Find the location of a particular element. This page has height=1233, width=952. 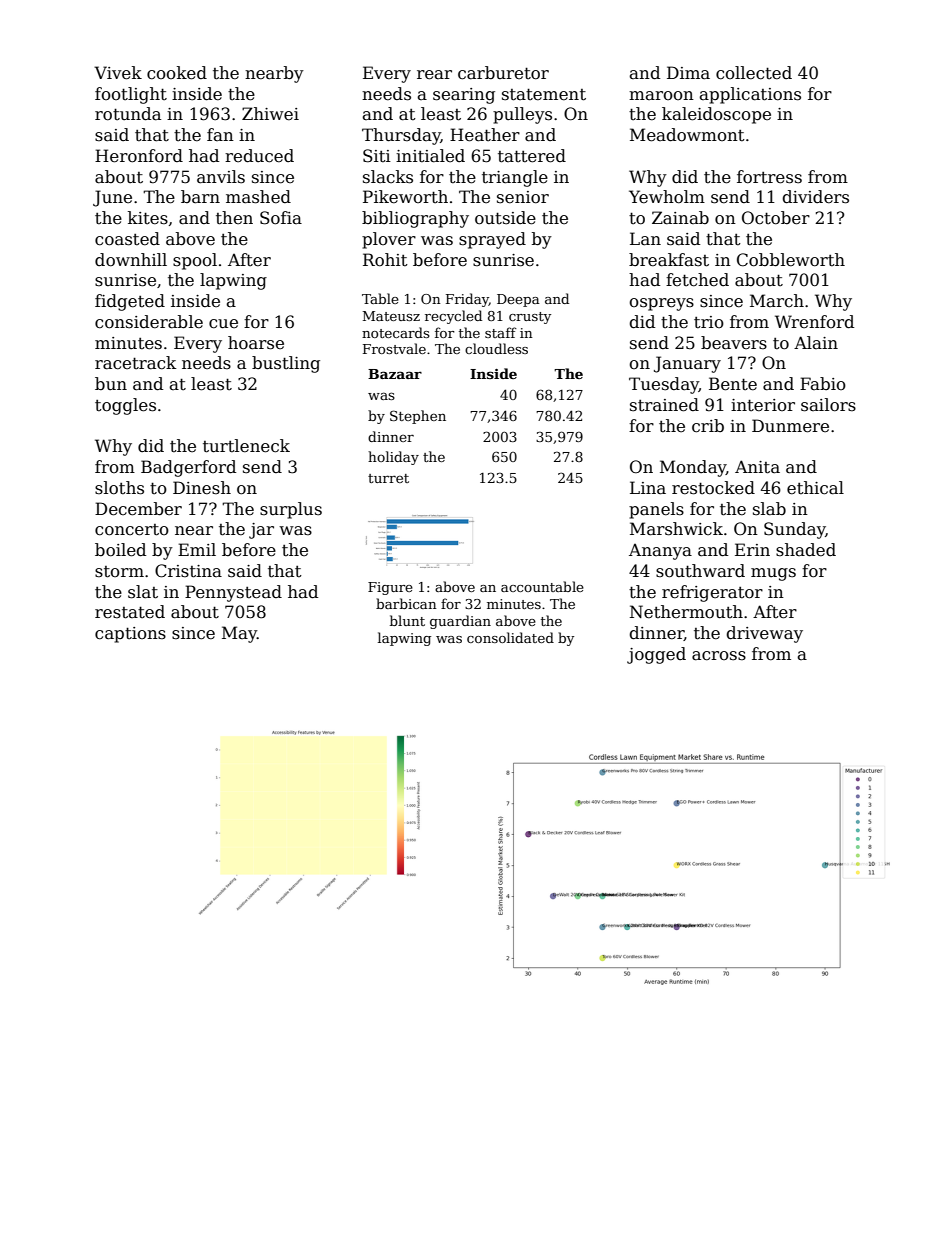

triangle is located at coordinates (515, 178).
